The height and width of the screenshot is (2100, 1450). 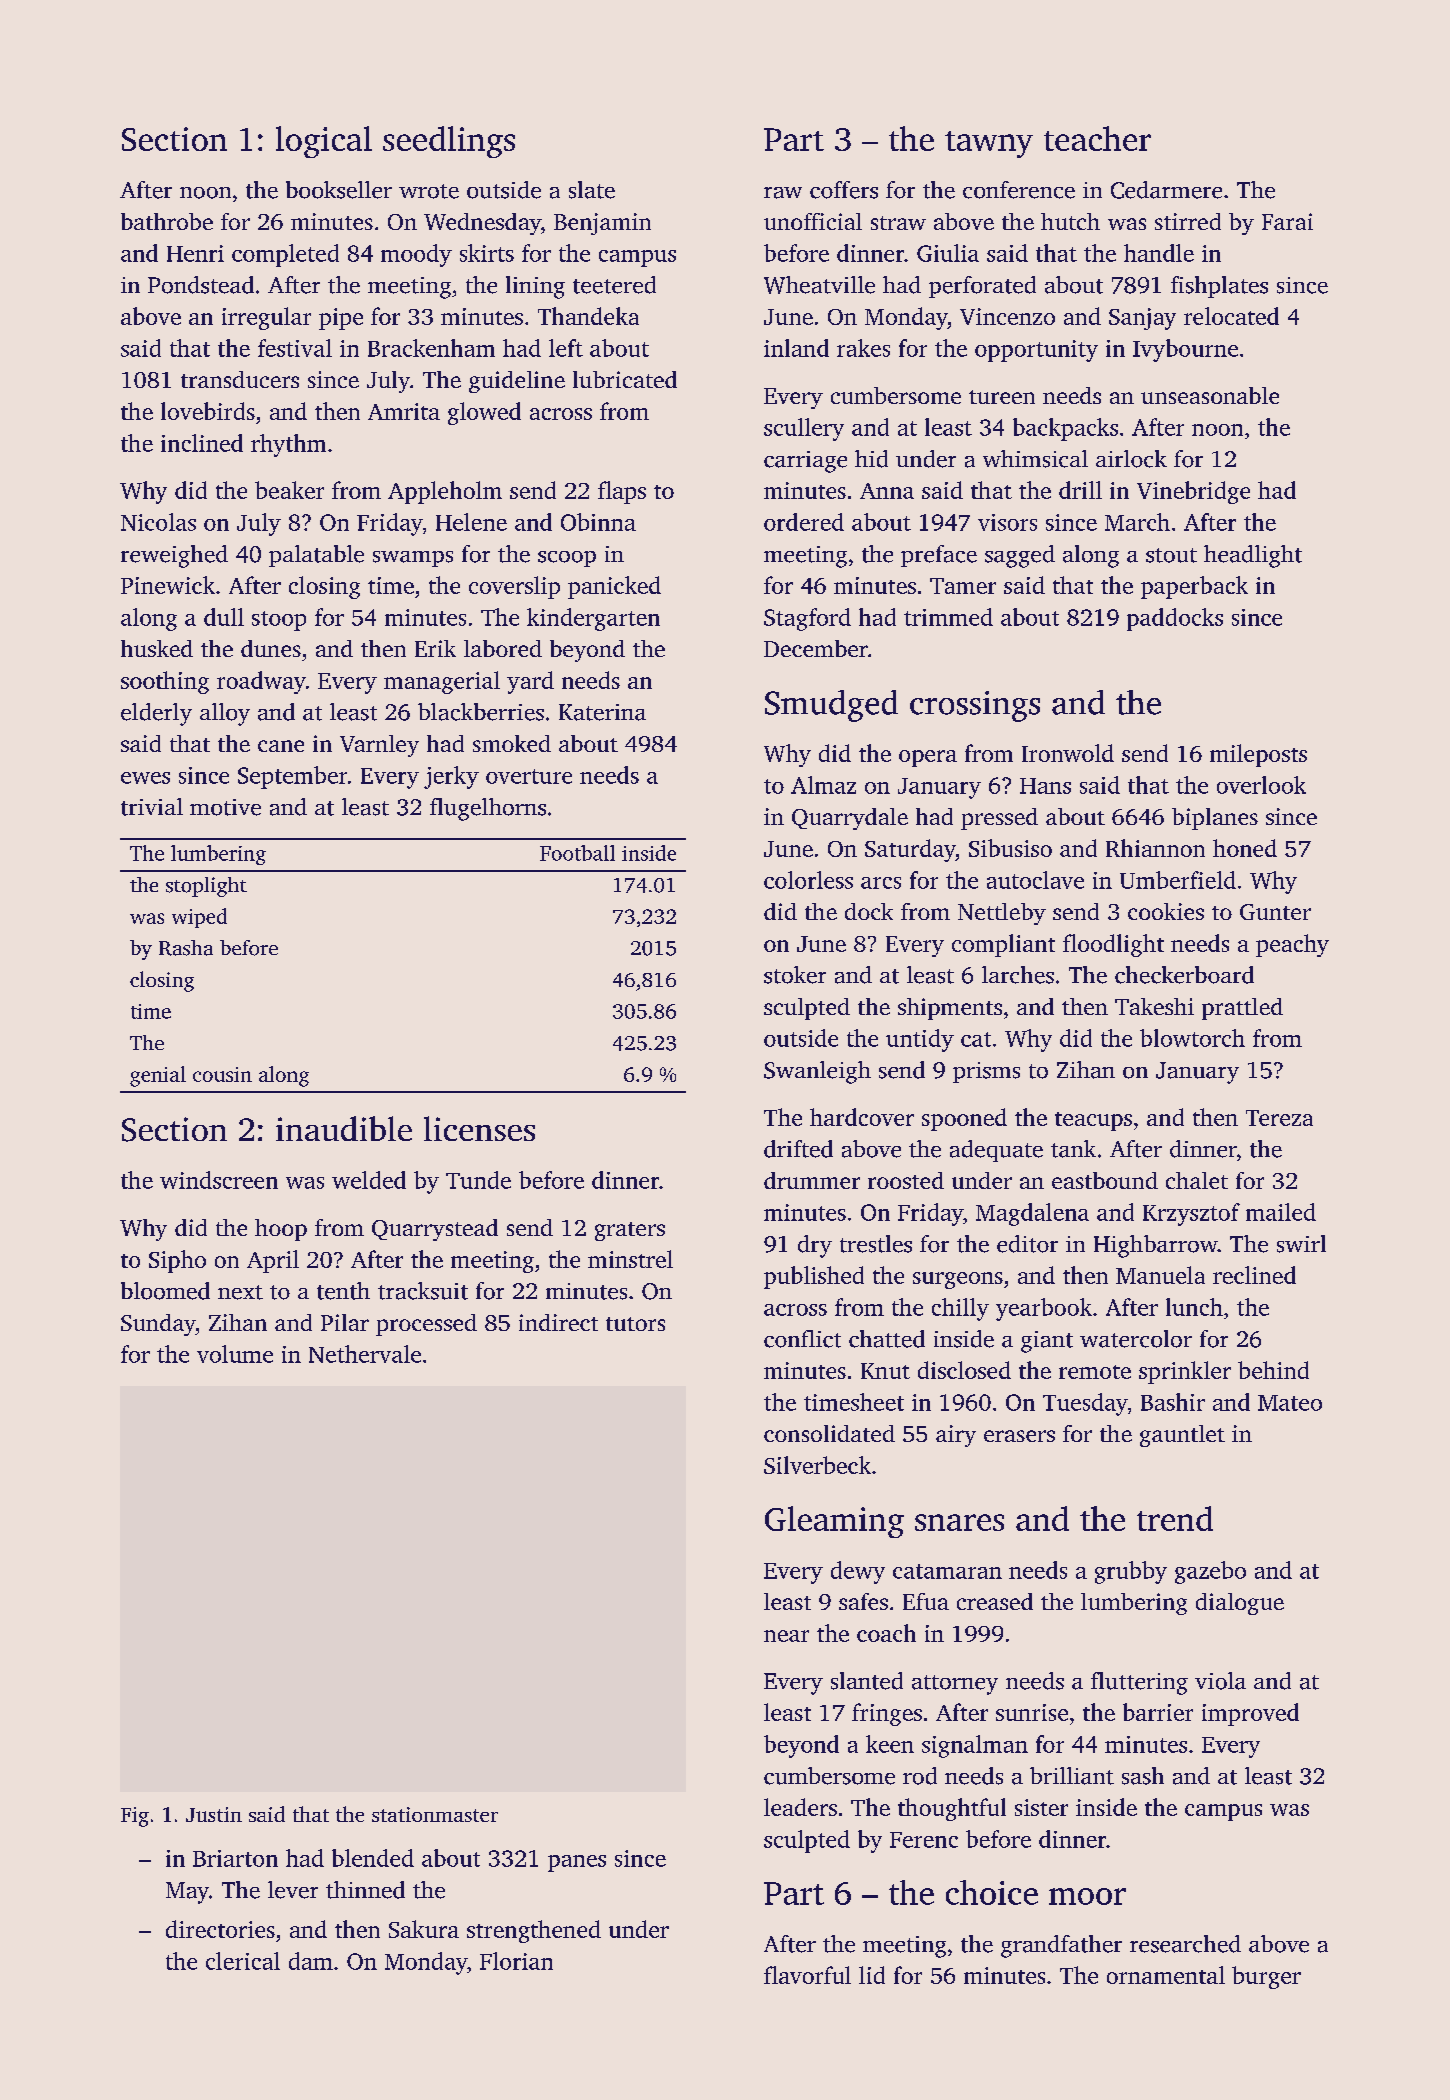 What do you see at coordinates (834, 1522) in the screenshot?
I see `Gleaming` at bounding box center [834, 1522].
